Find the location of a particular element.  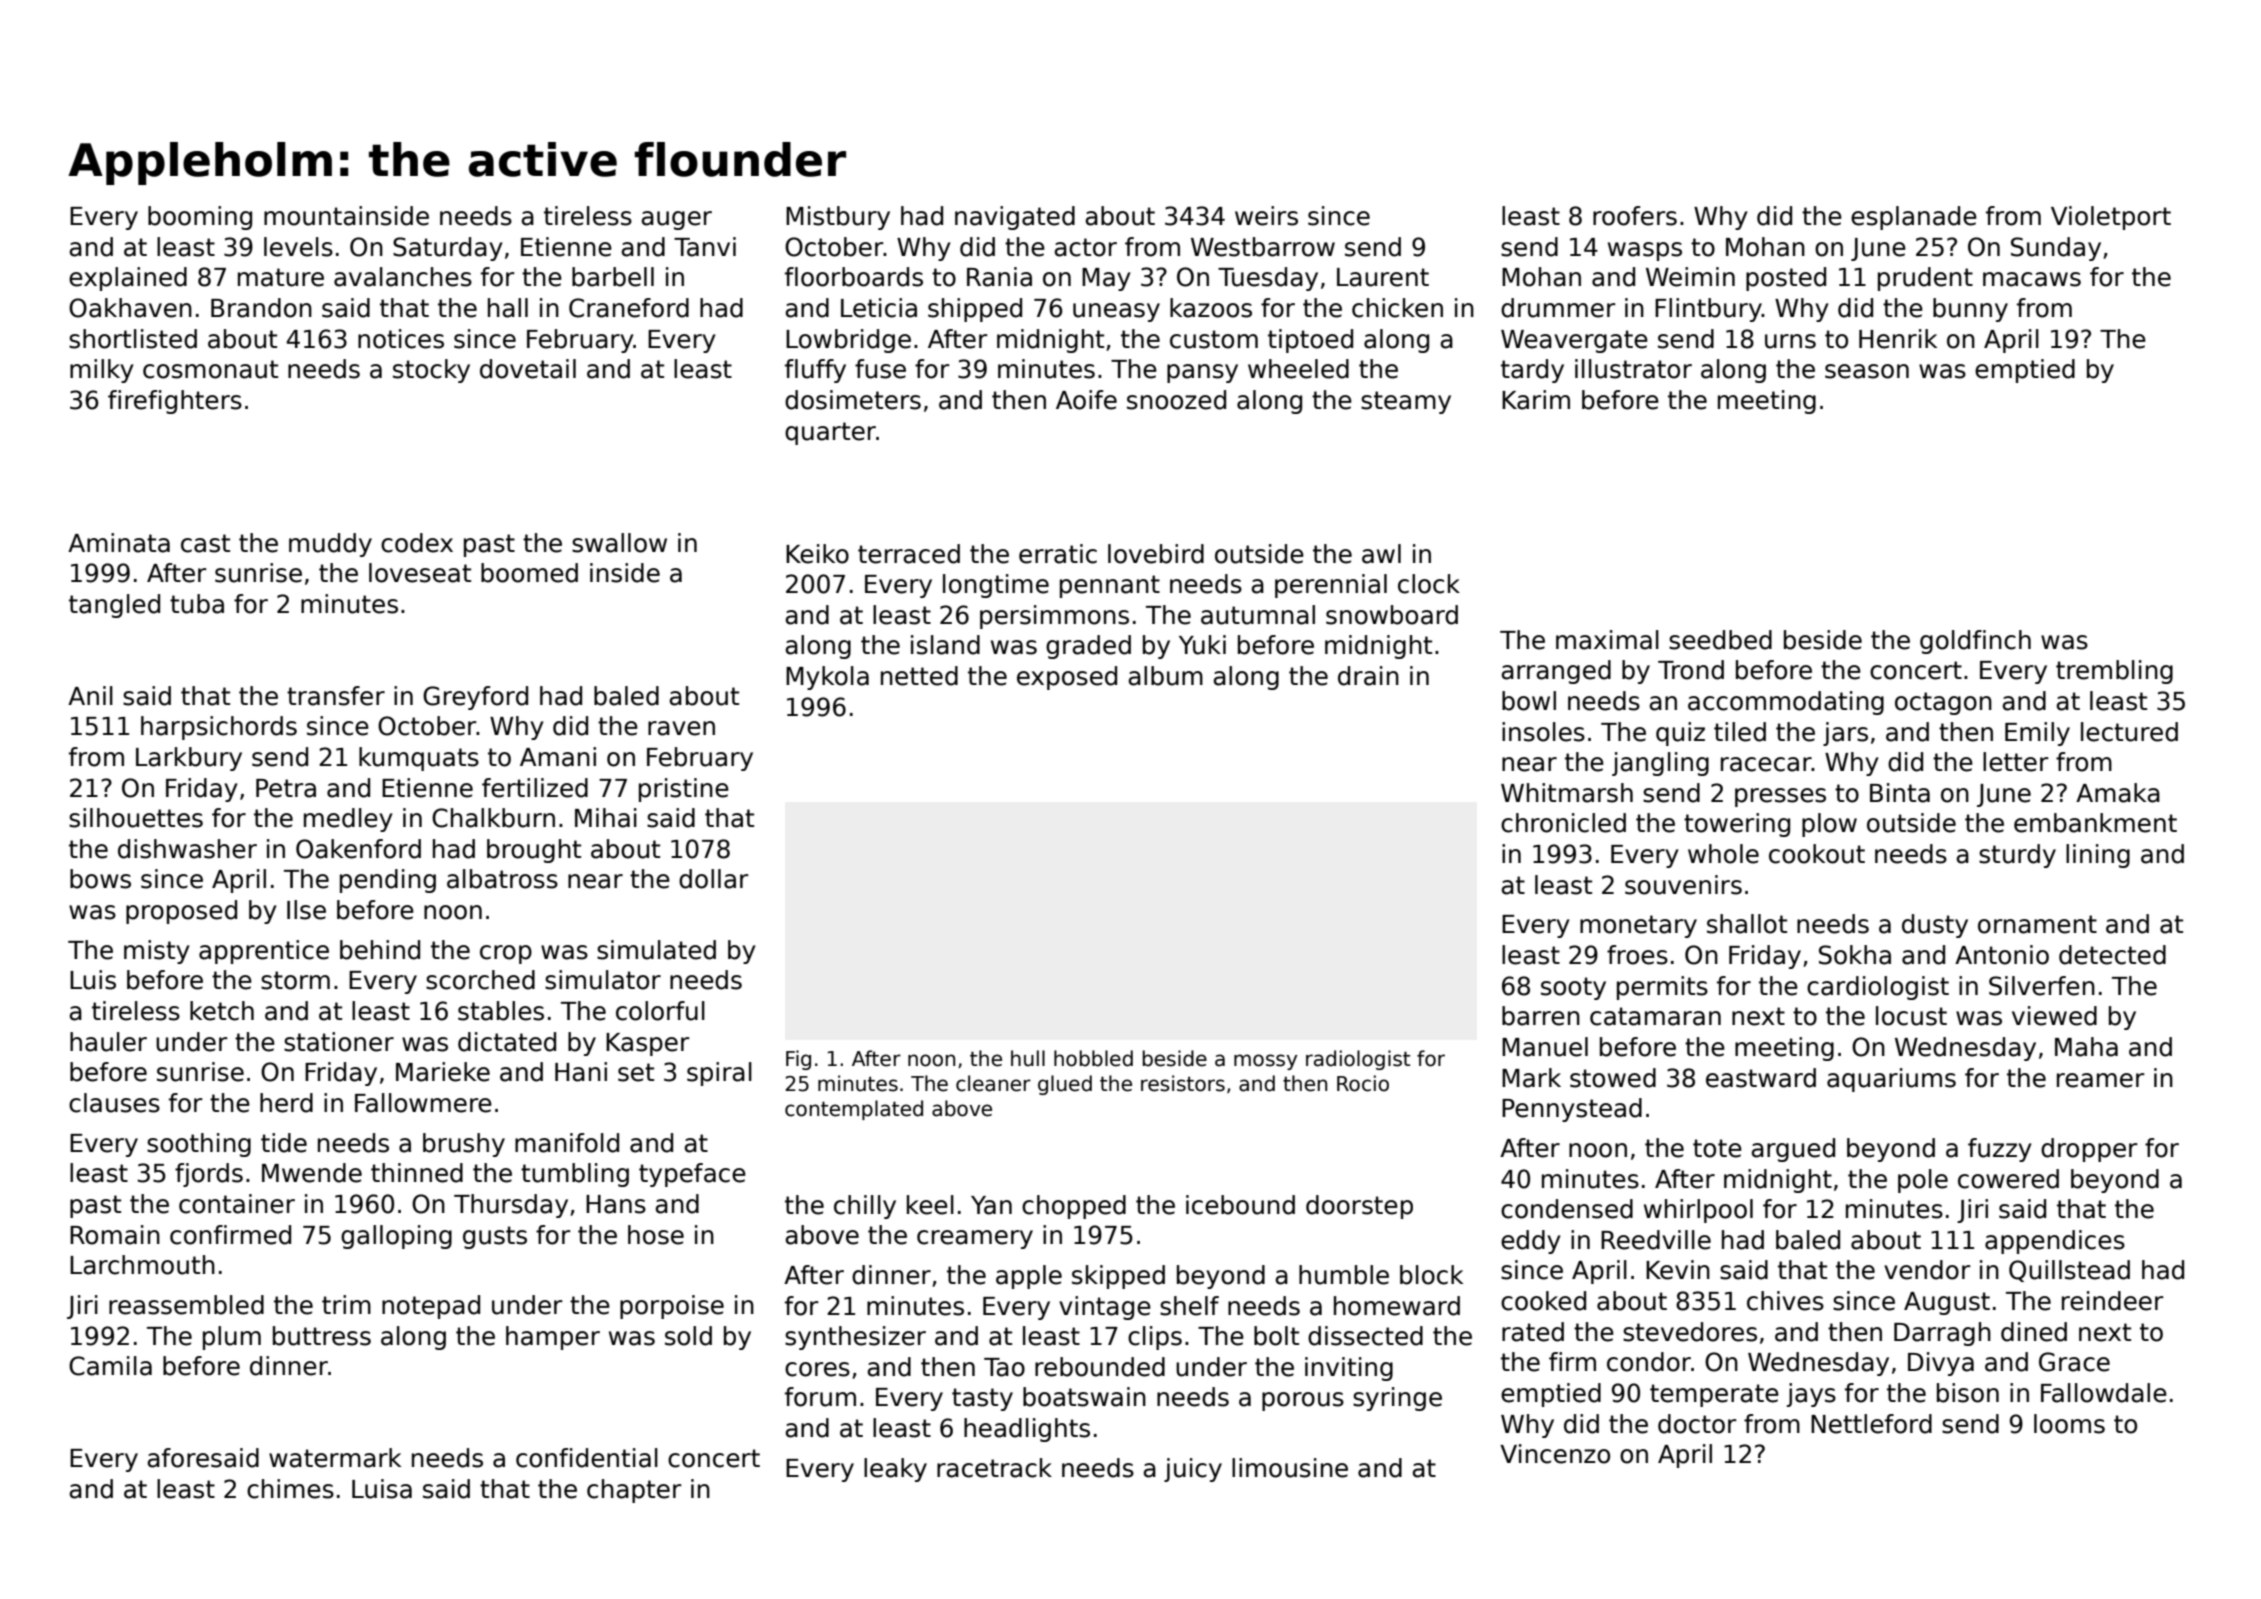

Maha is located at coordinates (2086, 1047).
